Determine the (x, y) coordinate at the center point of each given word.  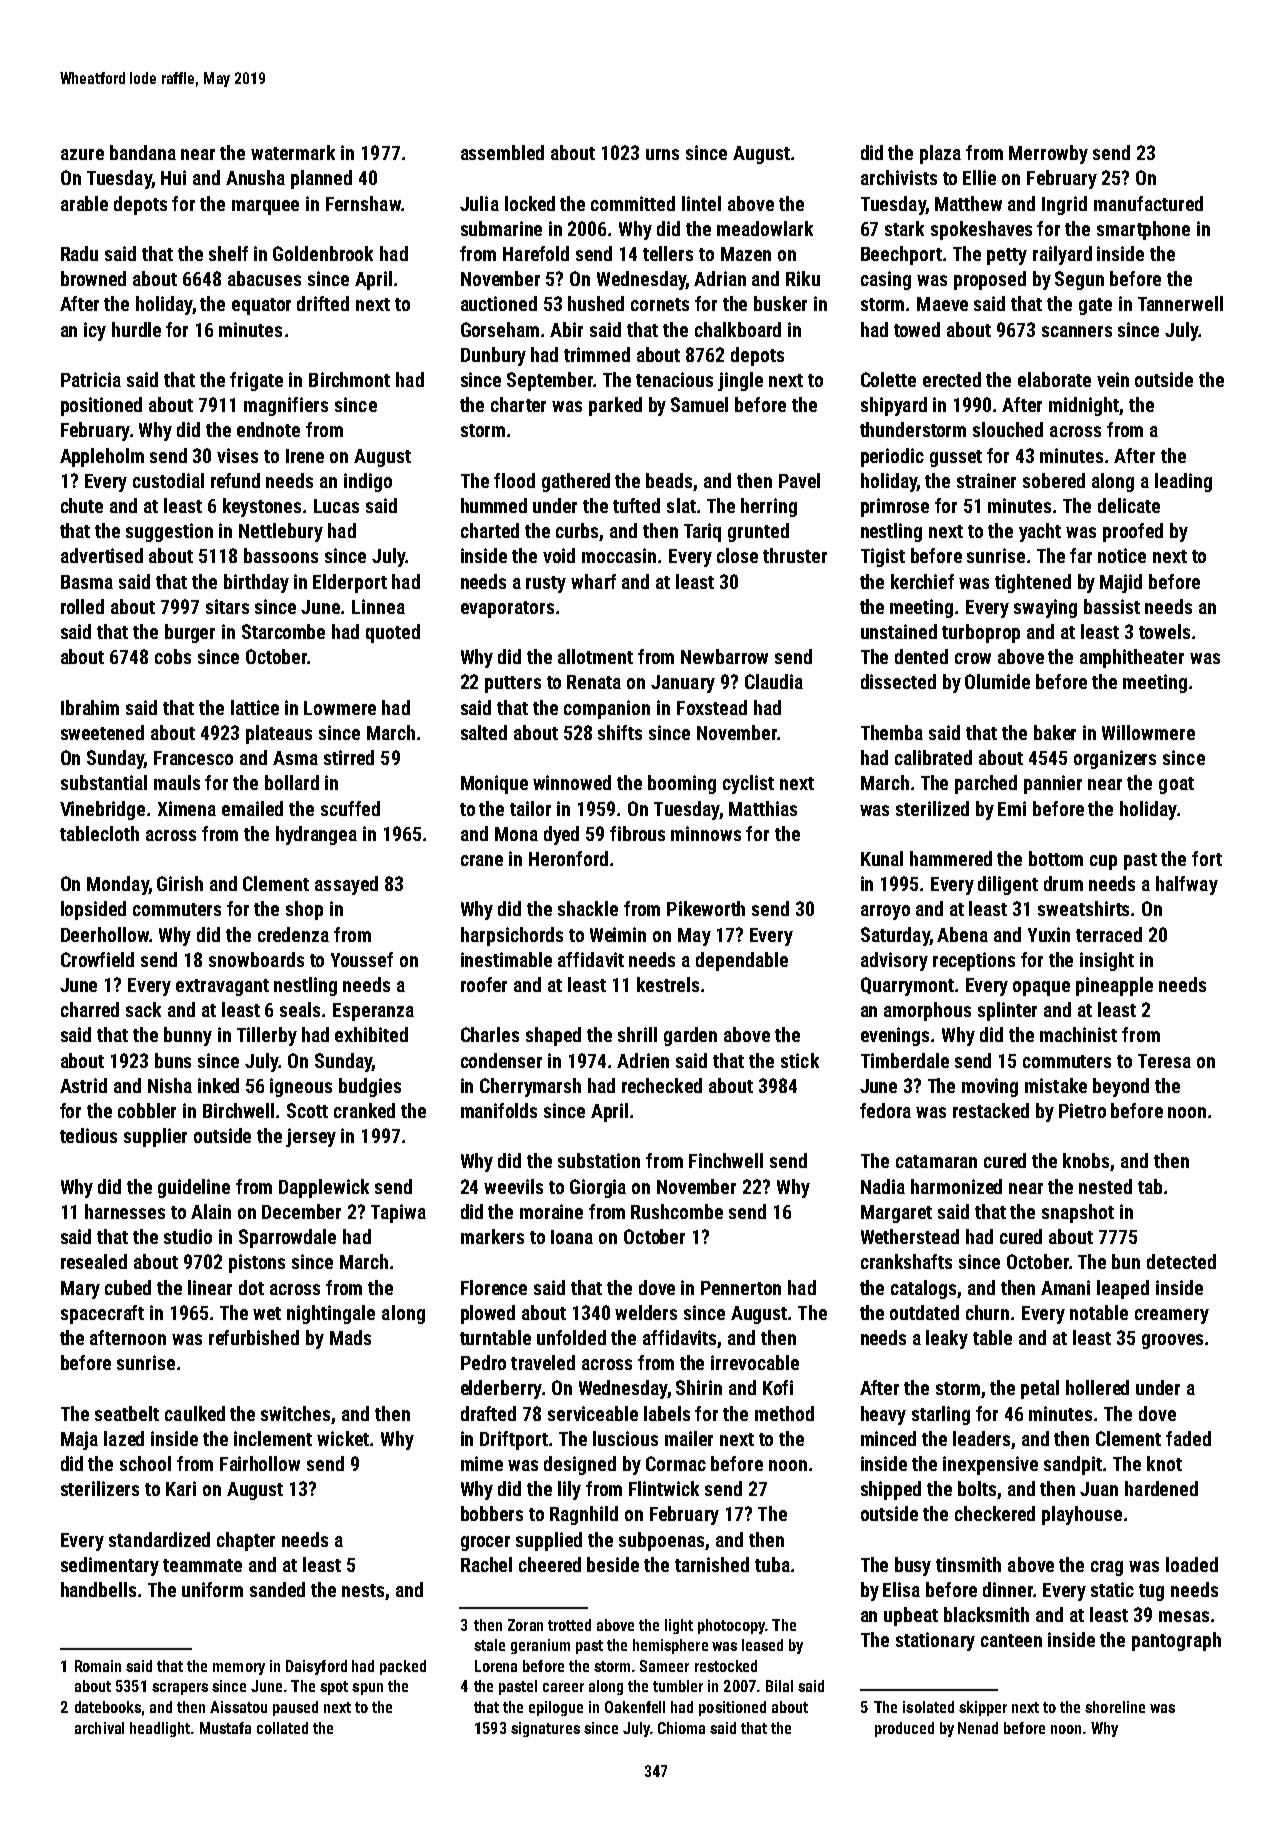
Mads (350, 1337)
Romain (98, 1666)
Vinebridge (102, 810)
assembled (502, 152)
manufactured (1148, 203)
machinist (1078, 1034)
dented (921, 656)
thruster (795, 555)
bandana (143, 152)
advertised (102, 555)
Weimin (618, 934)
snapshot (1078, 1213)
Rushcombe (677, 1211)
